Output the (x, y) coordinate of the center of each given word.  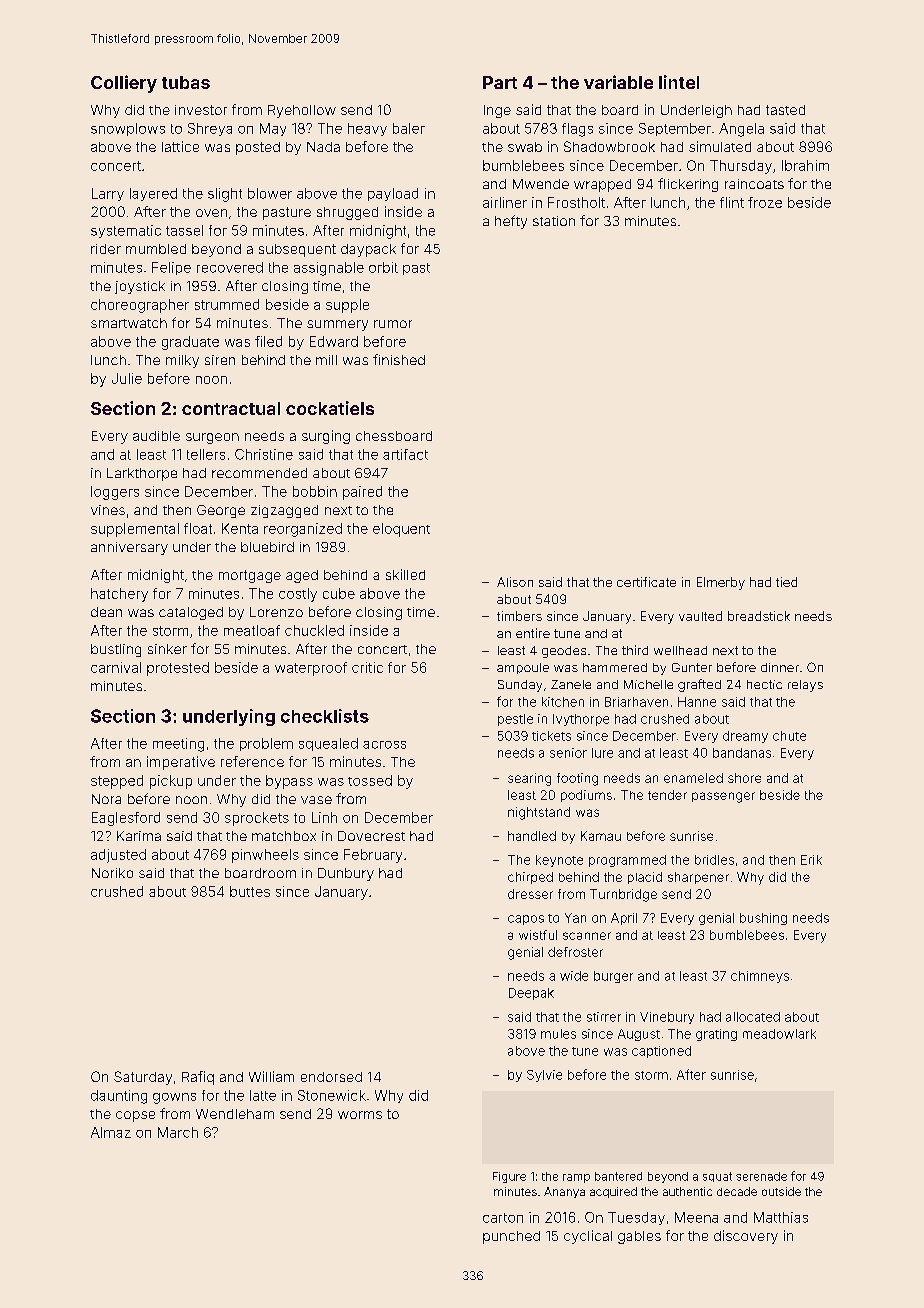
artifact (405, 454)
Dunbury (346, 874)
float (198, 528)
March (178, 1132)
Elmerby (721, 583)
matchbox (284, 836)
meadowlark (779, 1034)
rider (106, 249)
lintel (679, 82)
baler (409, 128)
